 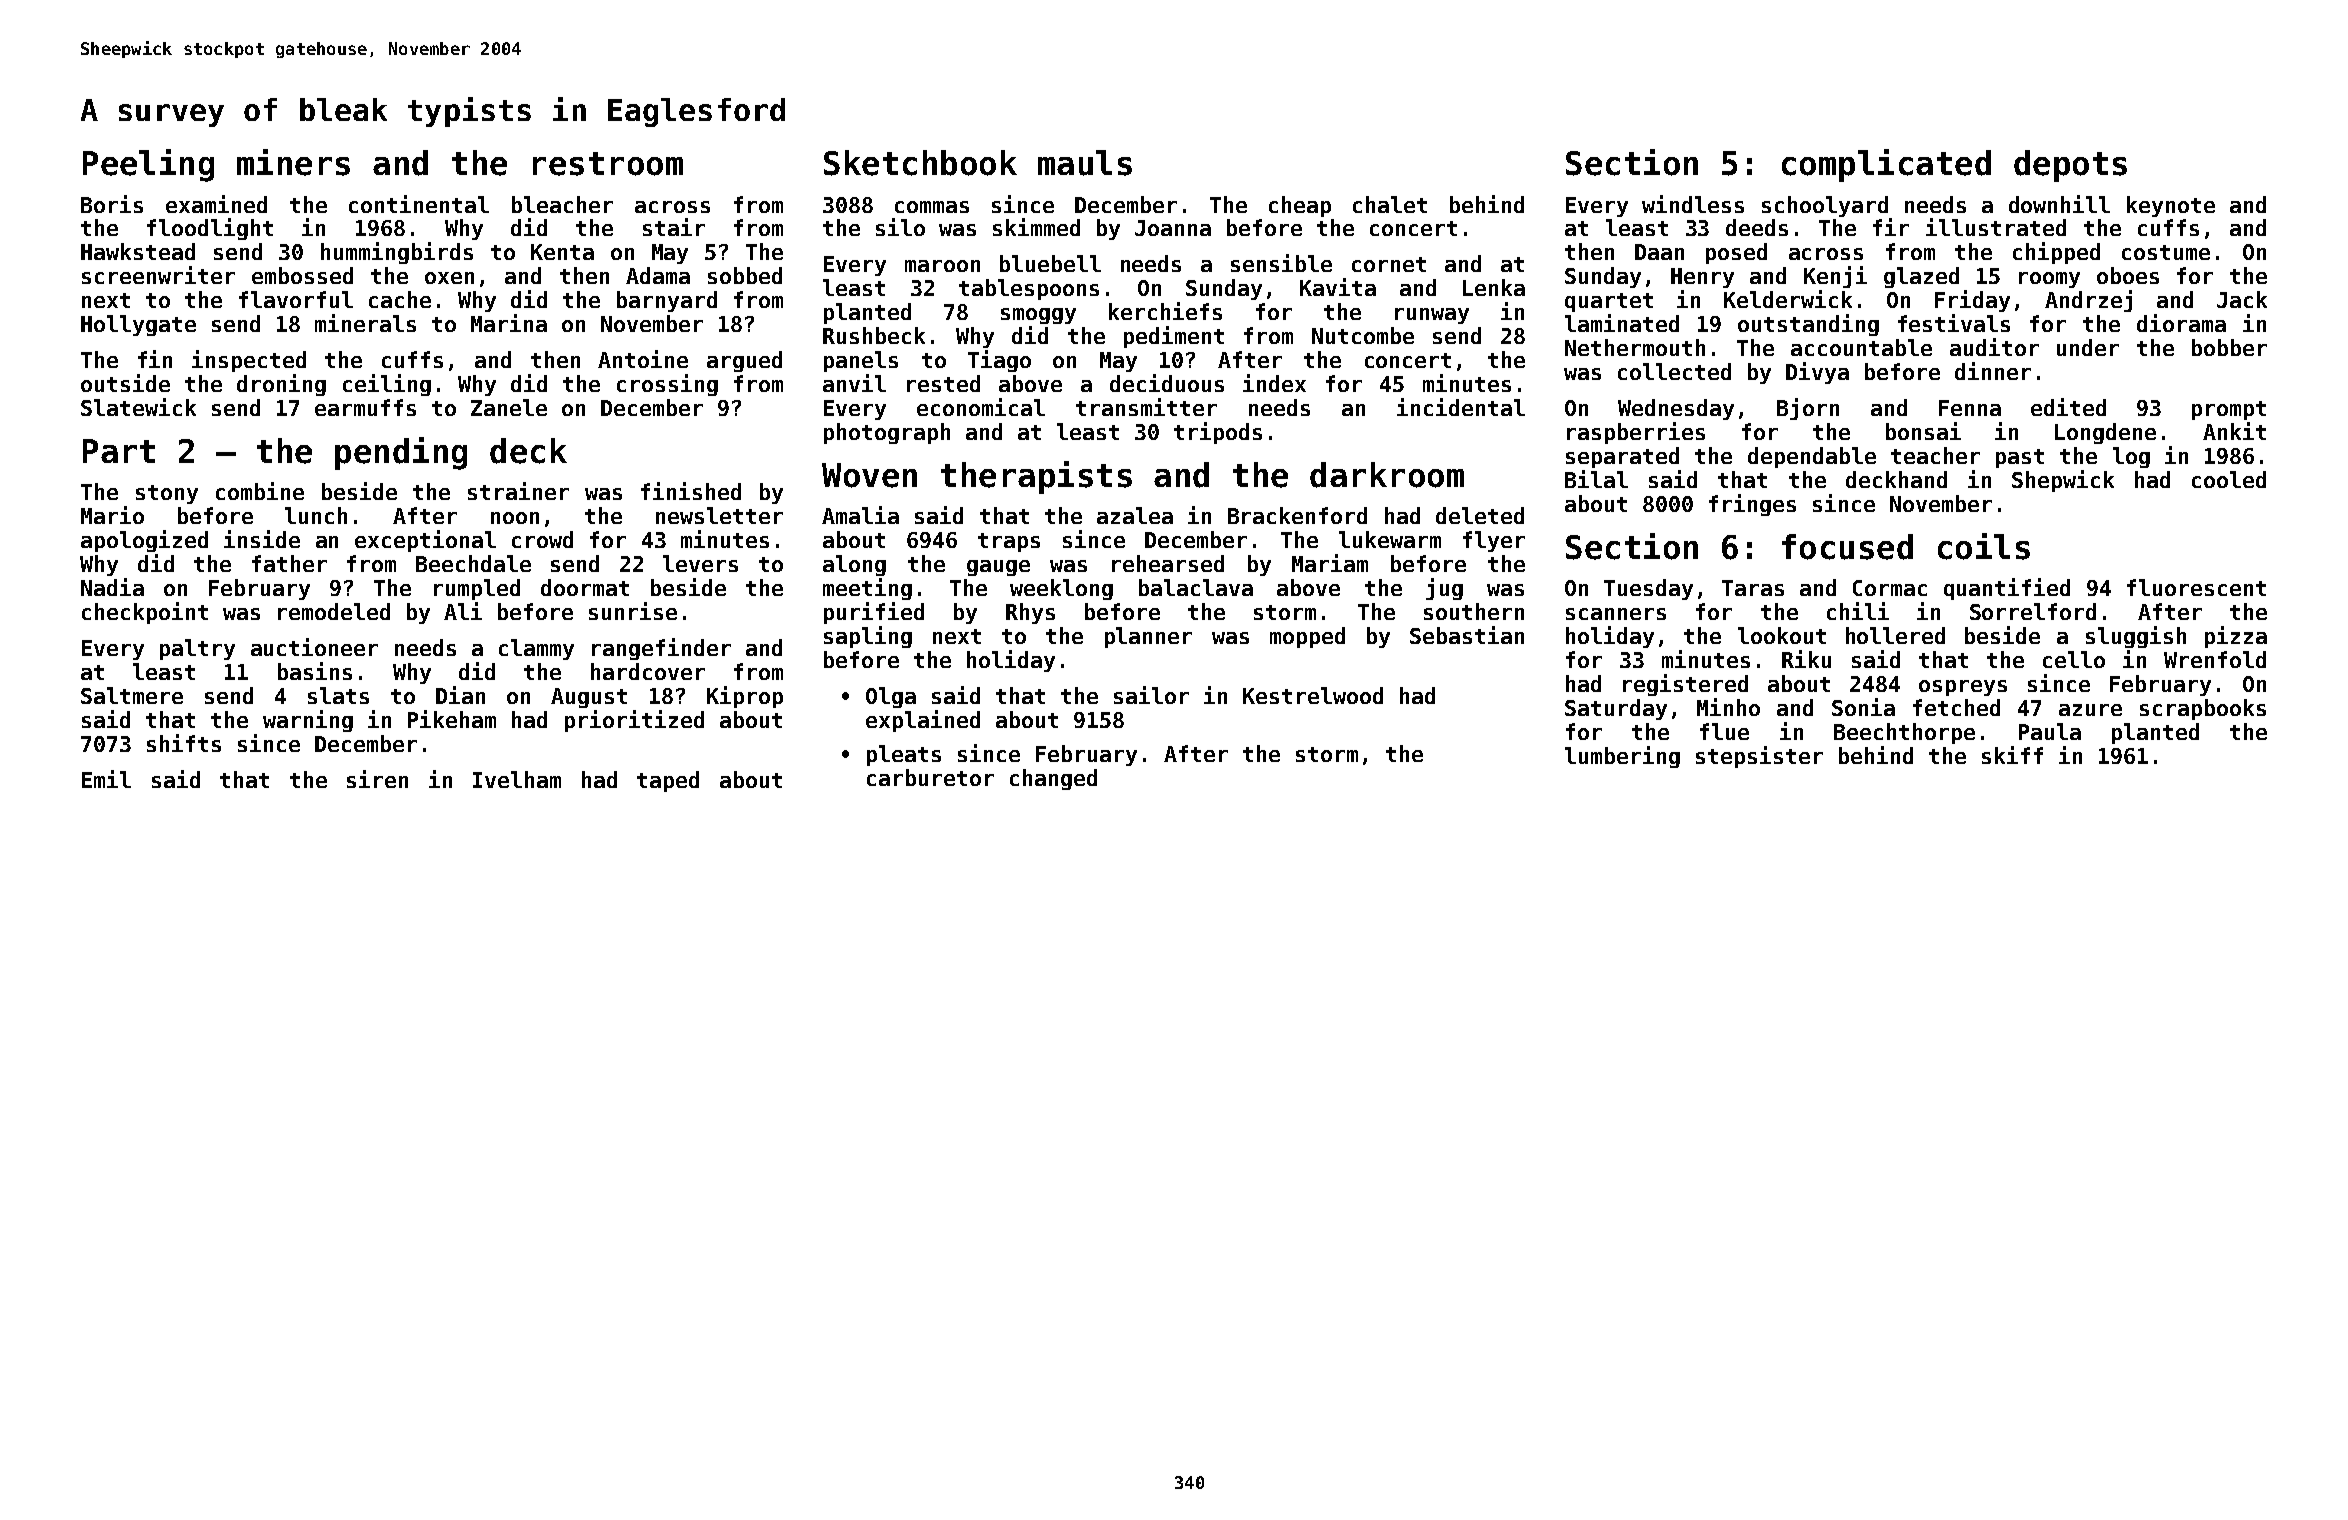 What do you see at coordinates (1886, 165) in the screenshot?
I see `complicated` at bounding box center [1886, 165].
